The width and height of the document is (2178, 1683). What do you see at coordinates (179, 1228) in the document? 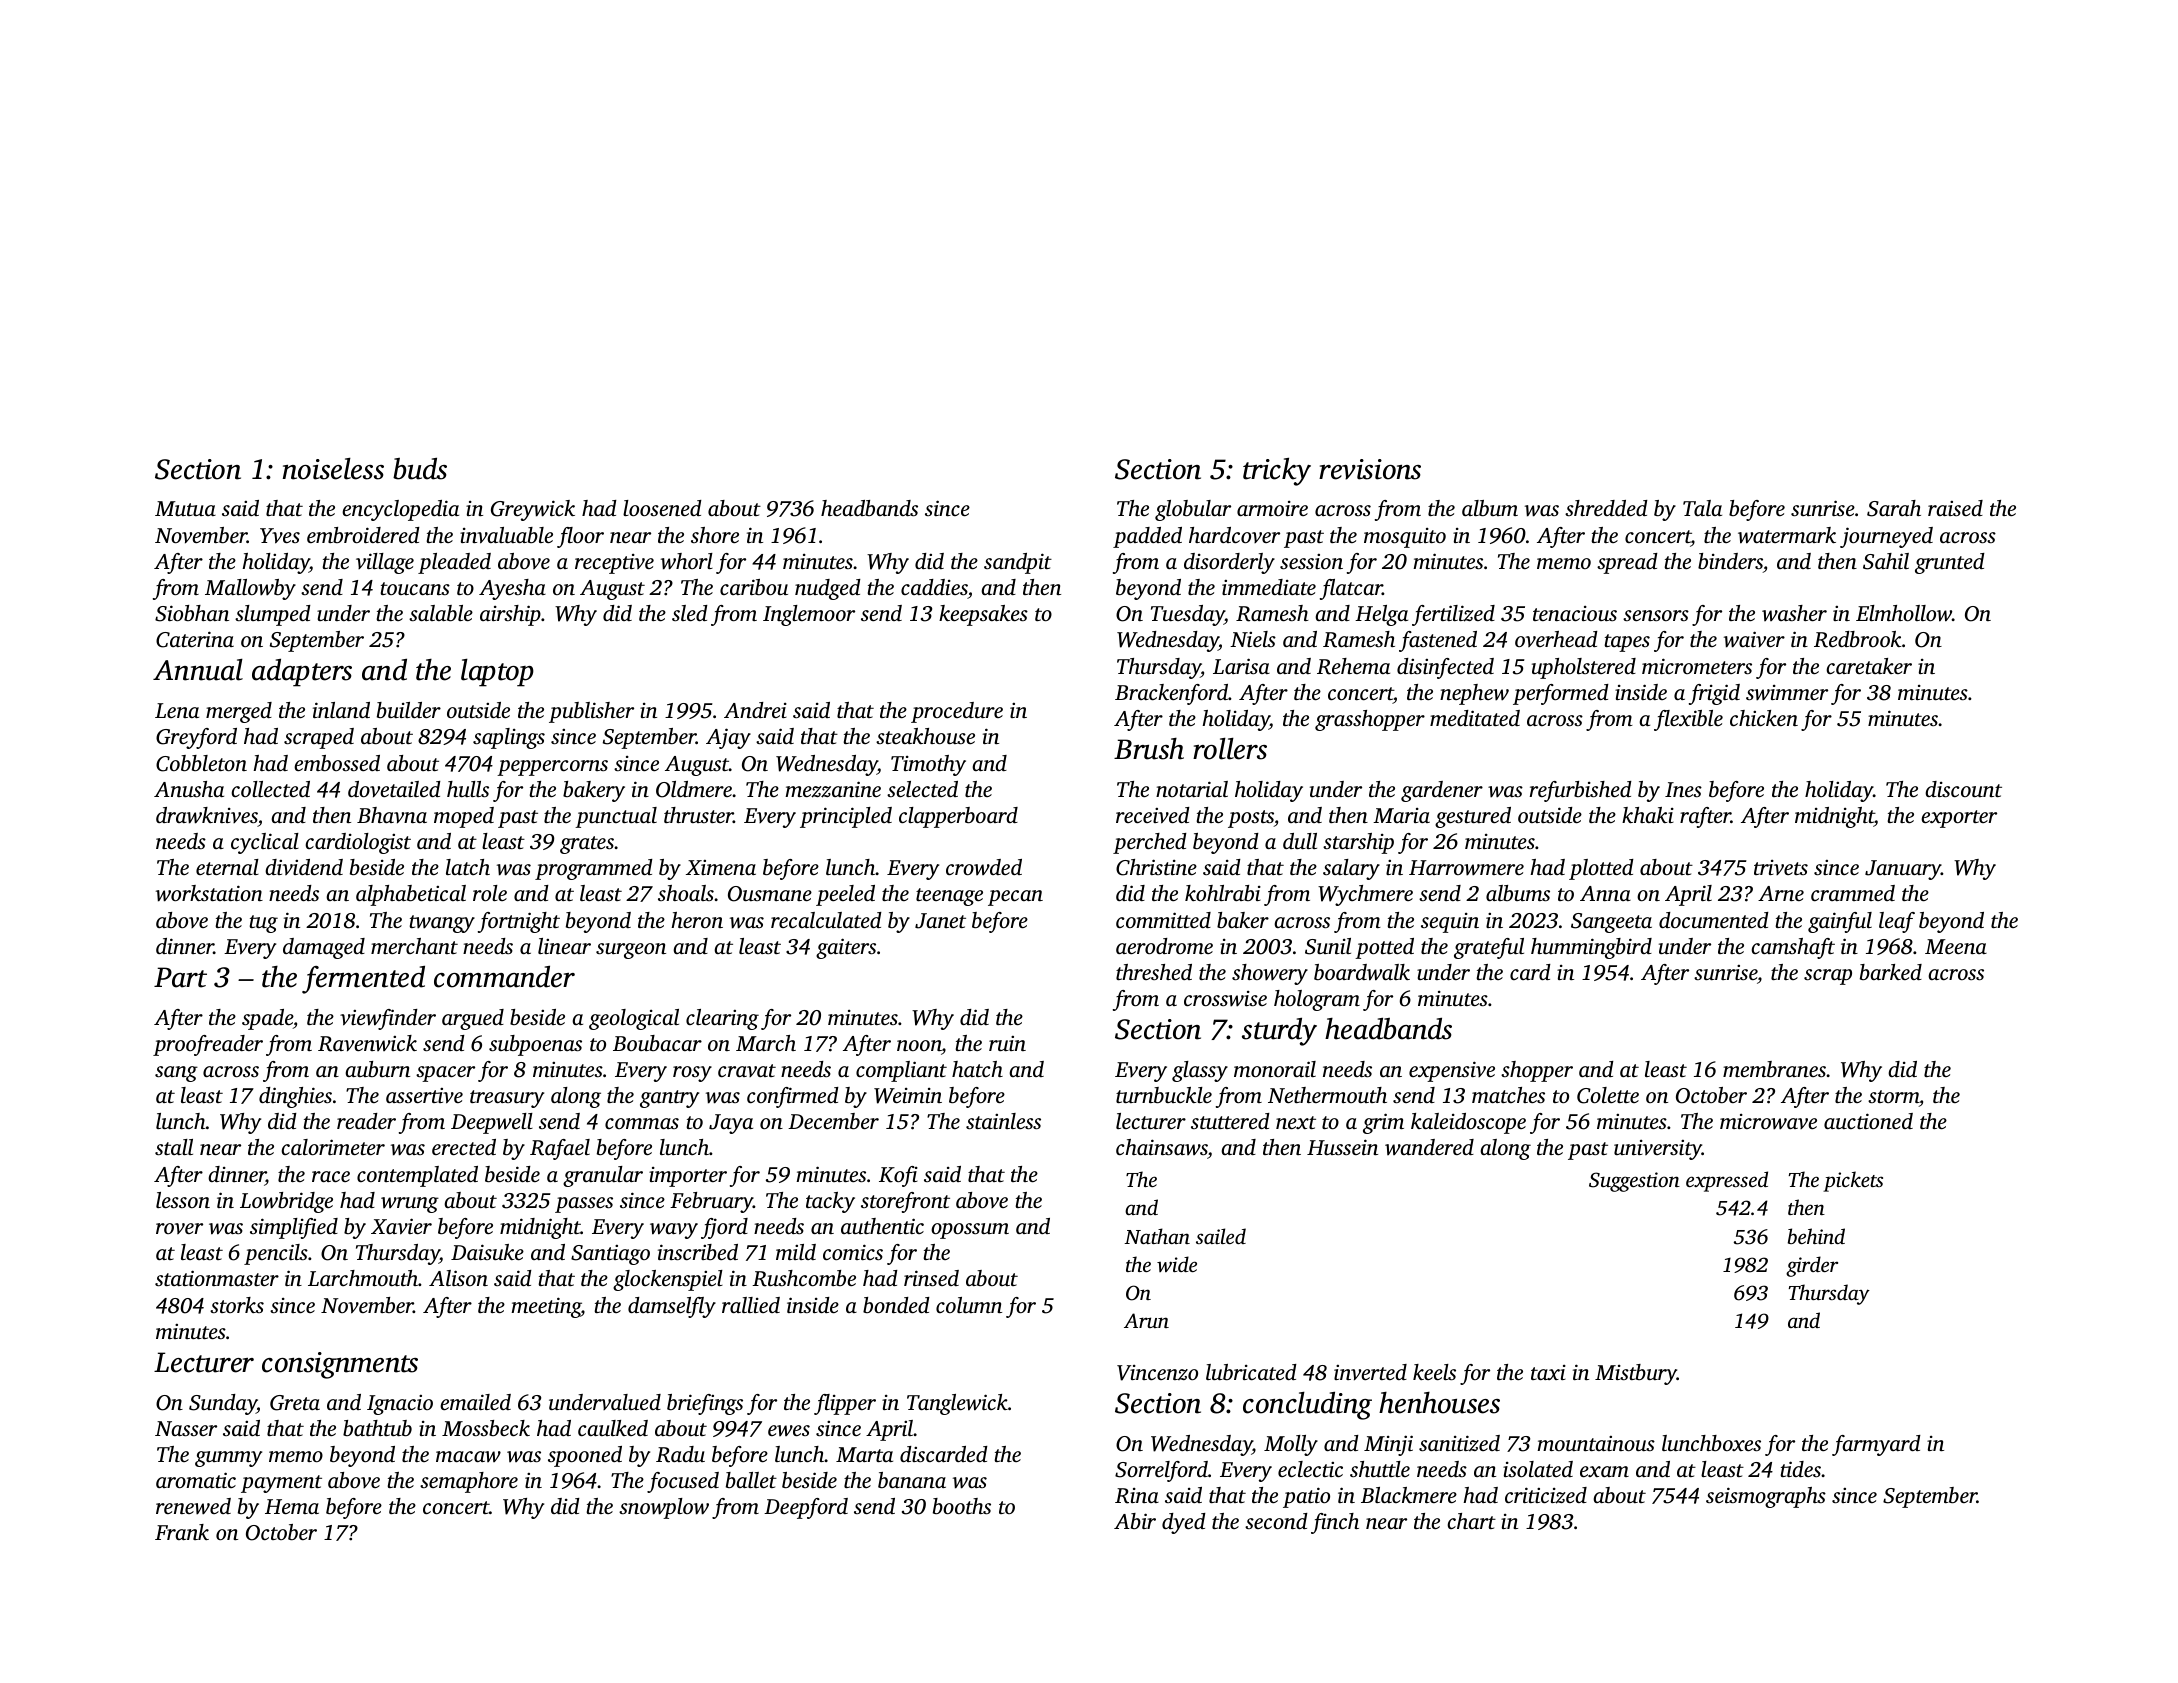
I see `rover` at bounding box center [179, 1228].
